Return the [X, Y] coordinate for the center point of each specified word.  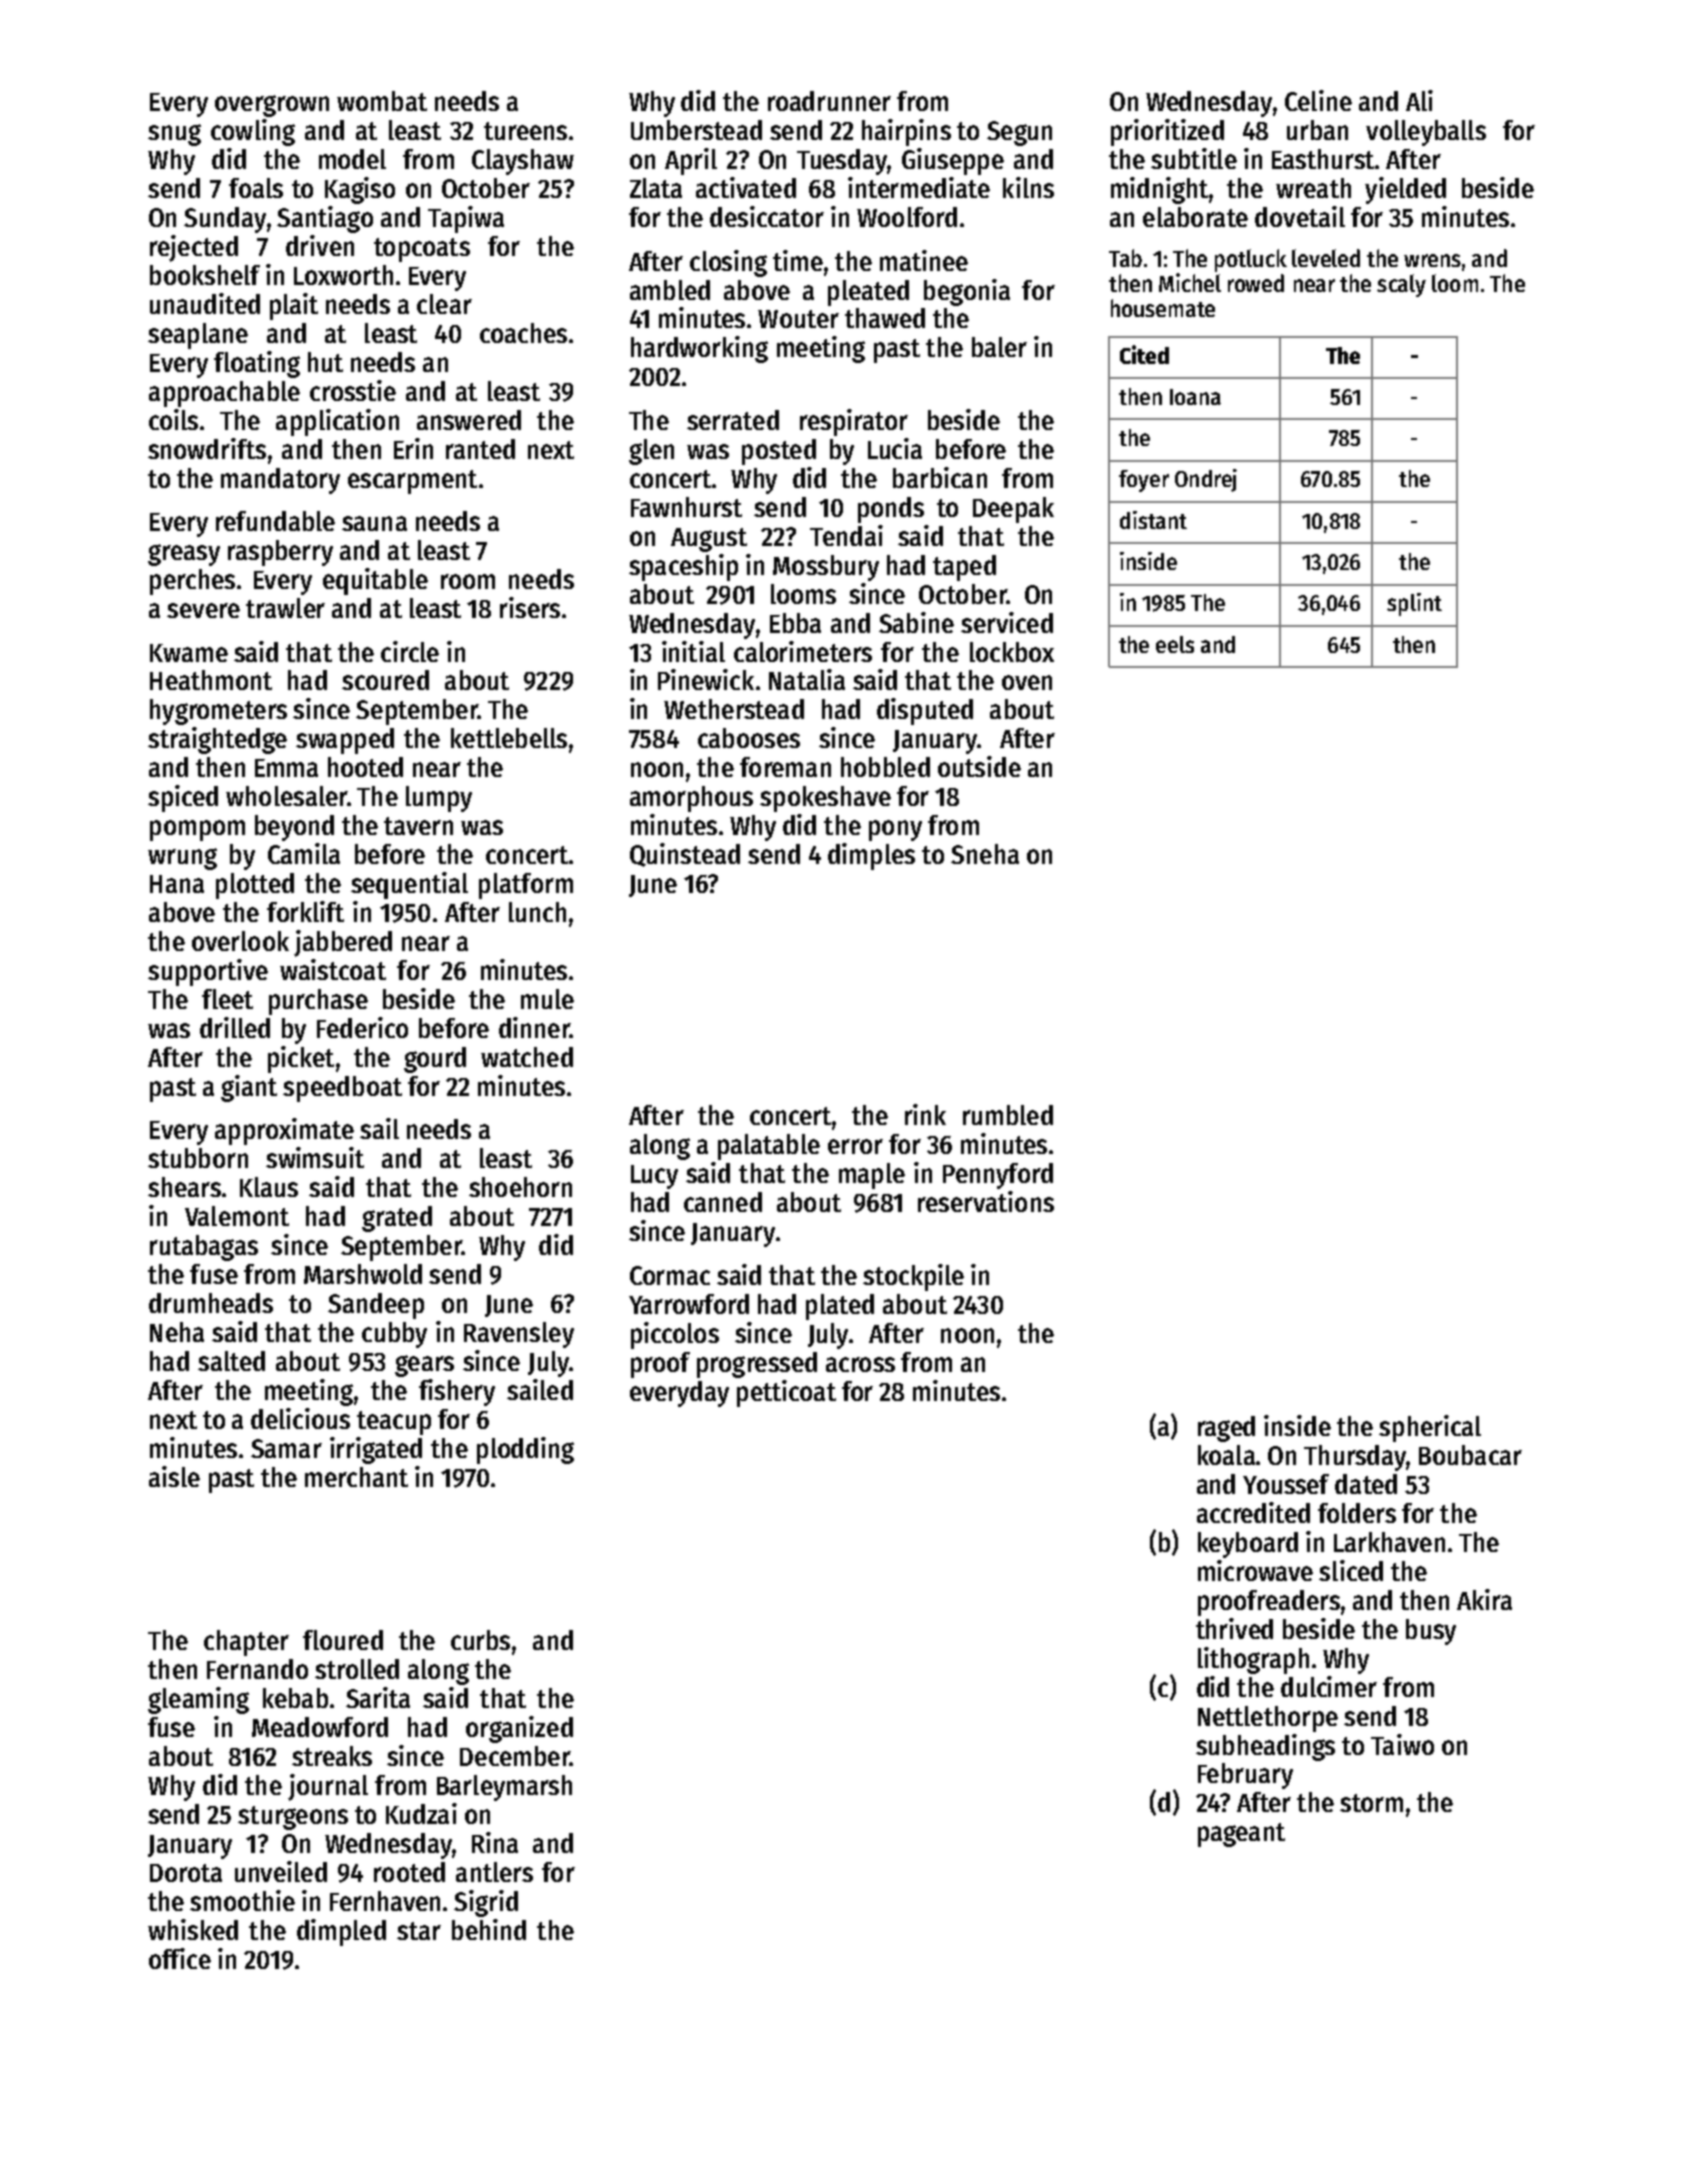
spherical [1430, 1428]
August [709, 540]
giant [249, 1088]
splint [1414, 604]
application [337, 422]
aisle [174, 1476]
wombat [382, 101]
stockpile [913, 1277]
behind [489, 1929]
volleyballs [1426, 133]
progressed [757, 1365]
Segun [1019, 133]
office [180, 1958]
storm [1371, 1803]
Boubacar [1470, 1455]
